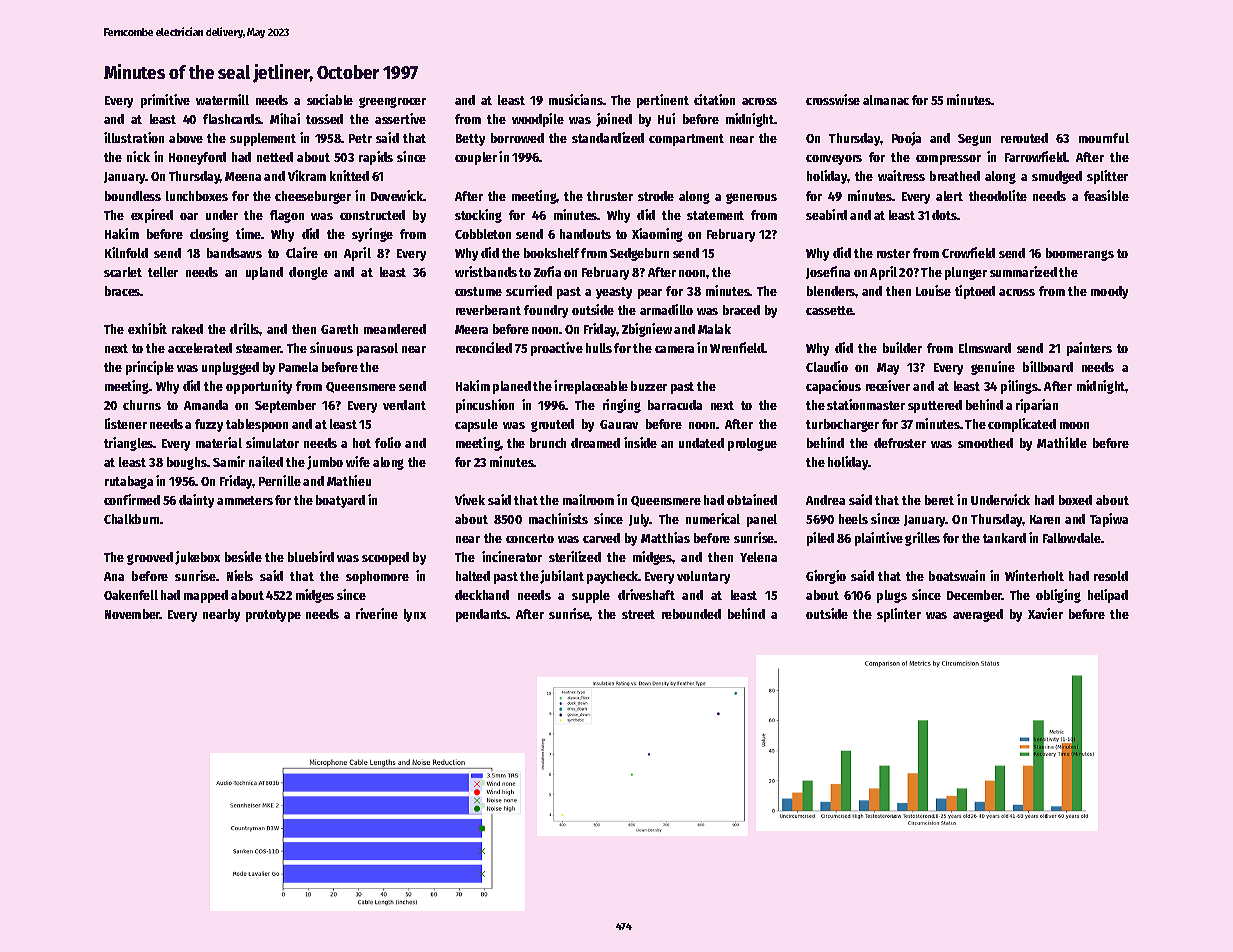 The width and height of the document is (1233, 952). What do you see at coordinates (377, 613) in the document?
I see `riverine` at bounding box center [377, 613].
